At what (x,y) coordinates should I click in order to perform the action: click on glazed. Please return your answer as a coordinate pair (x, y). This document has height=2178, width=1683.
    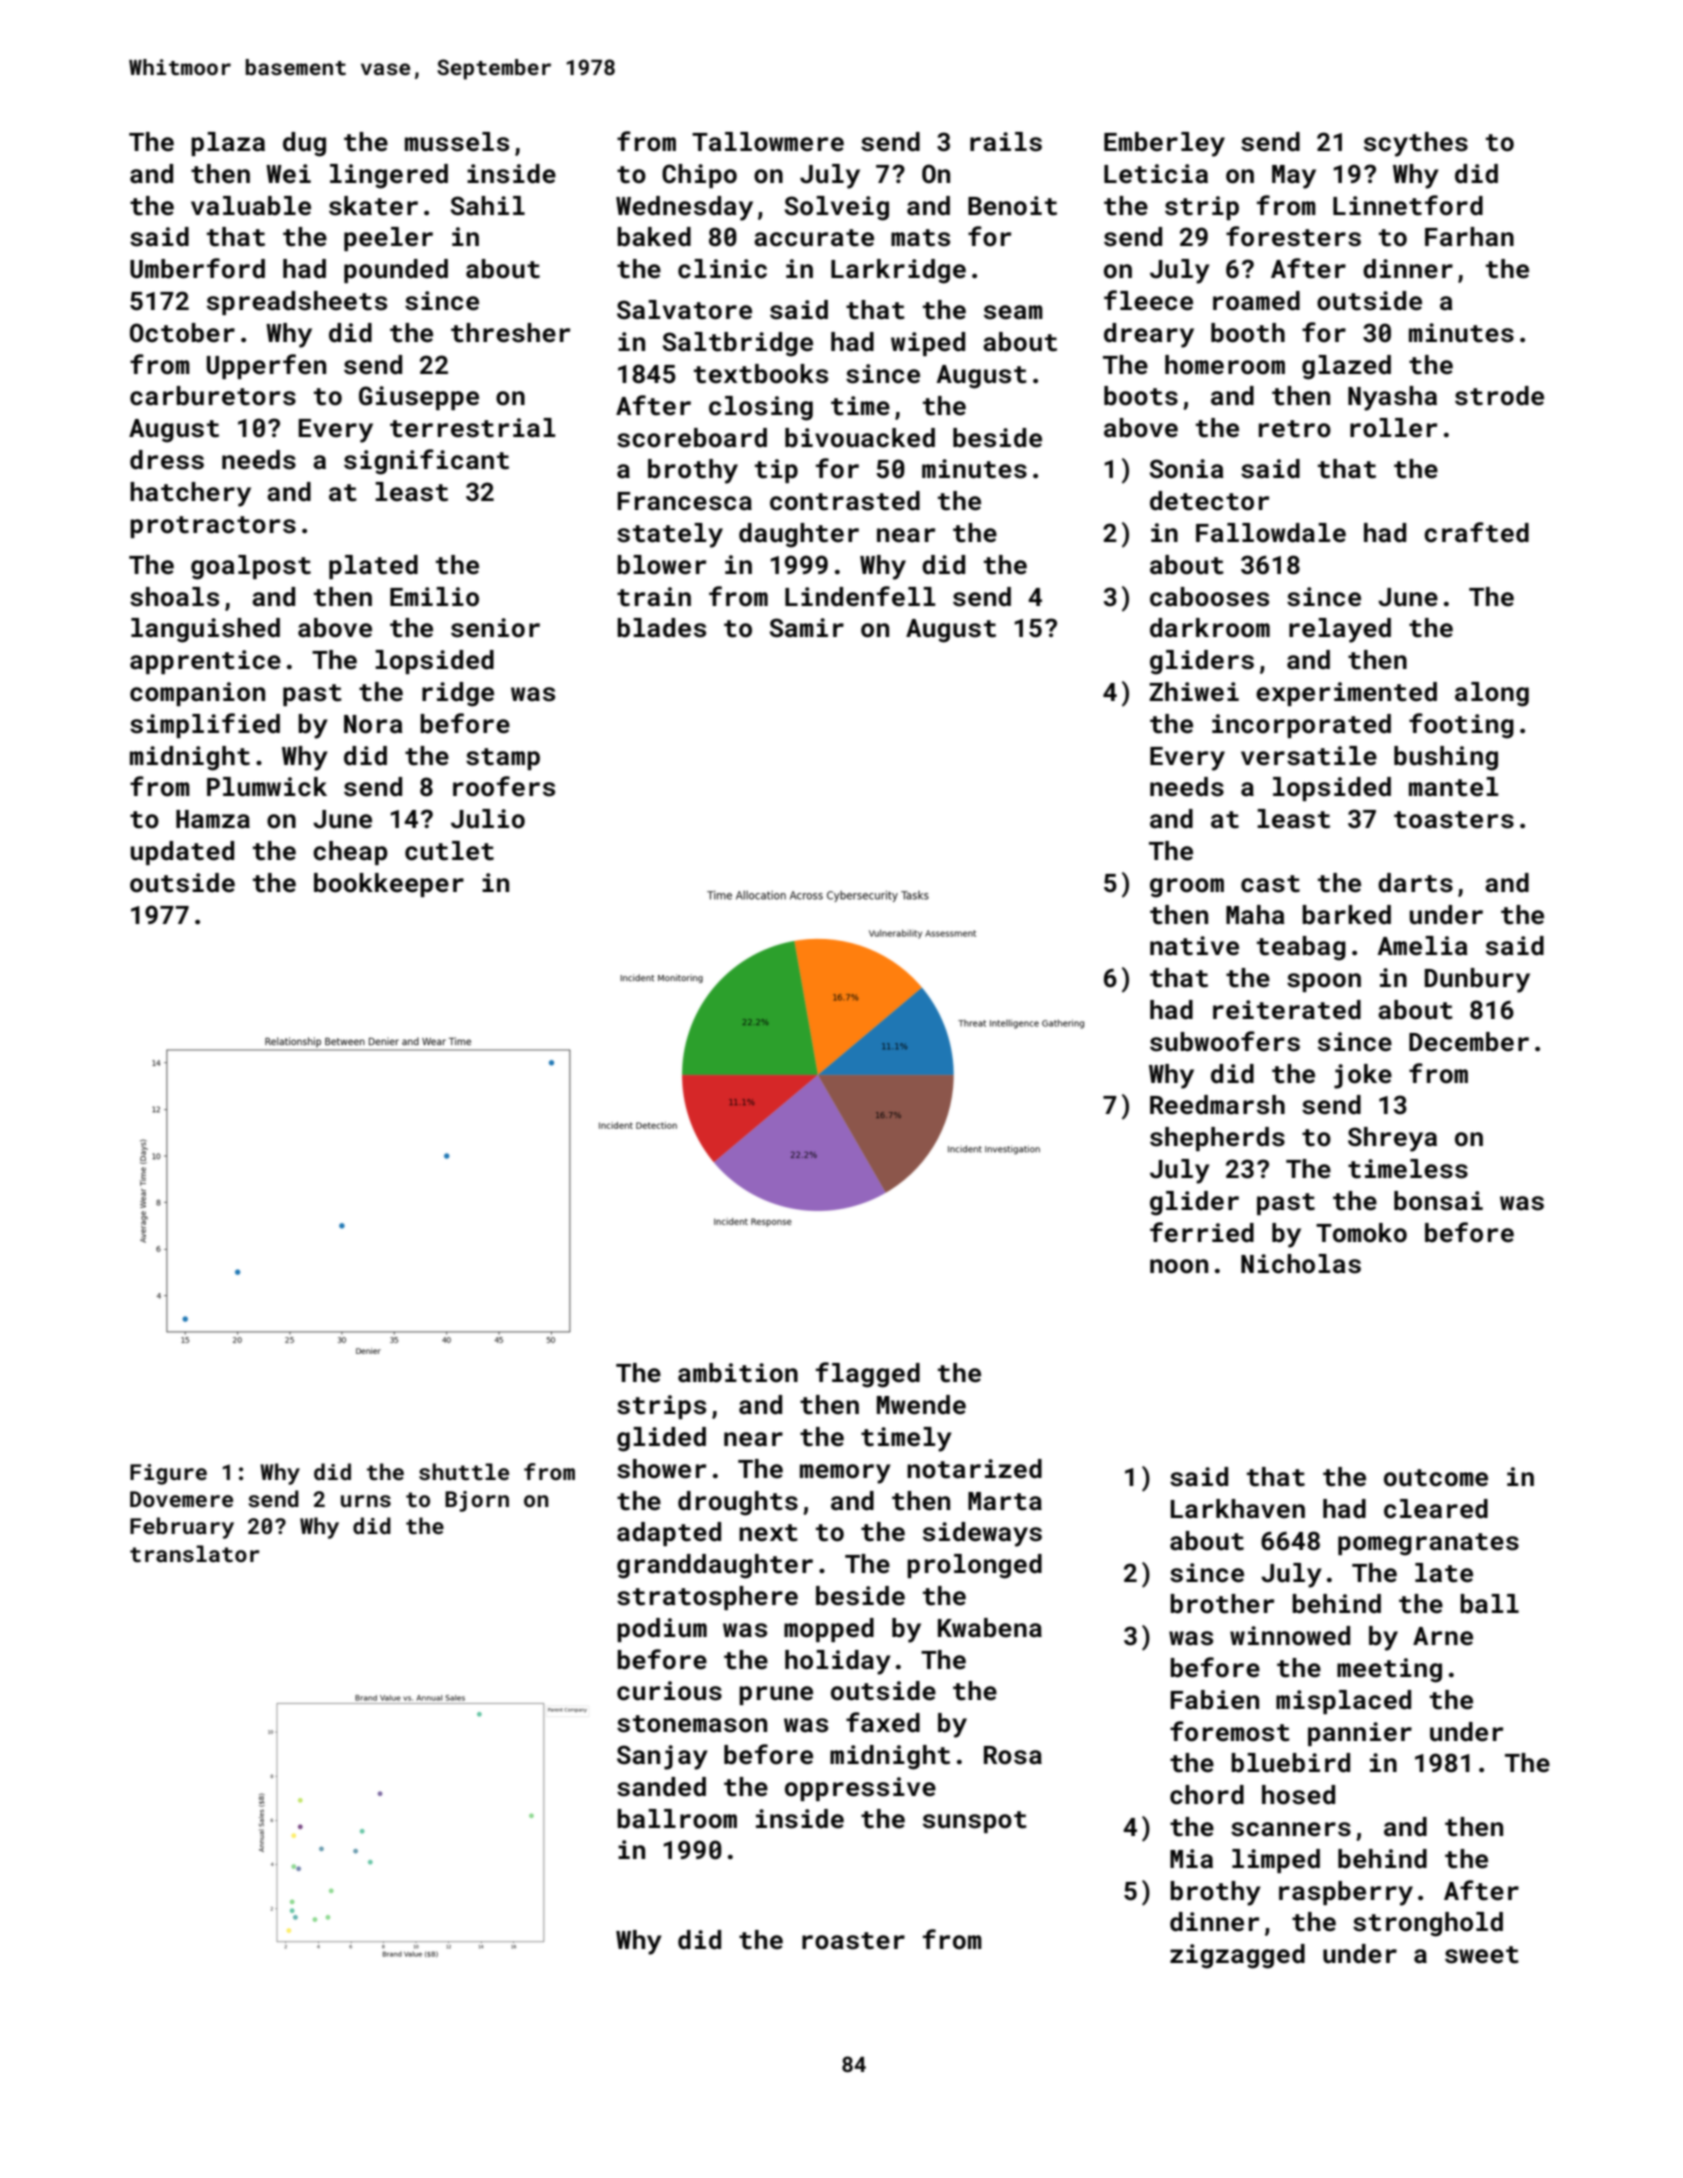
    Looking at the image, I should click on (1346, 367).
